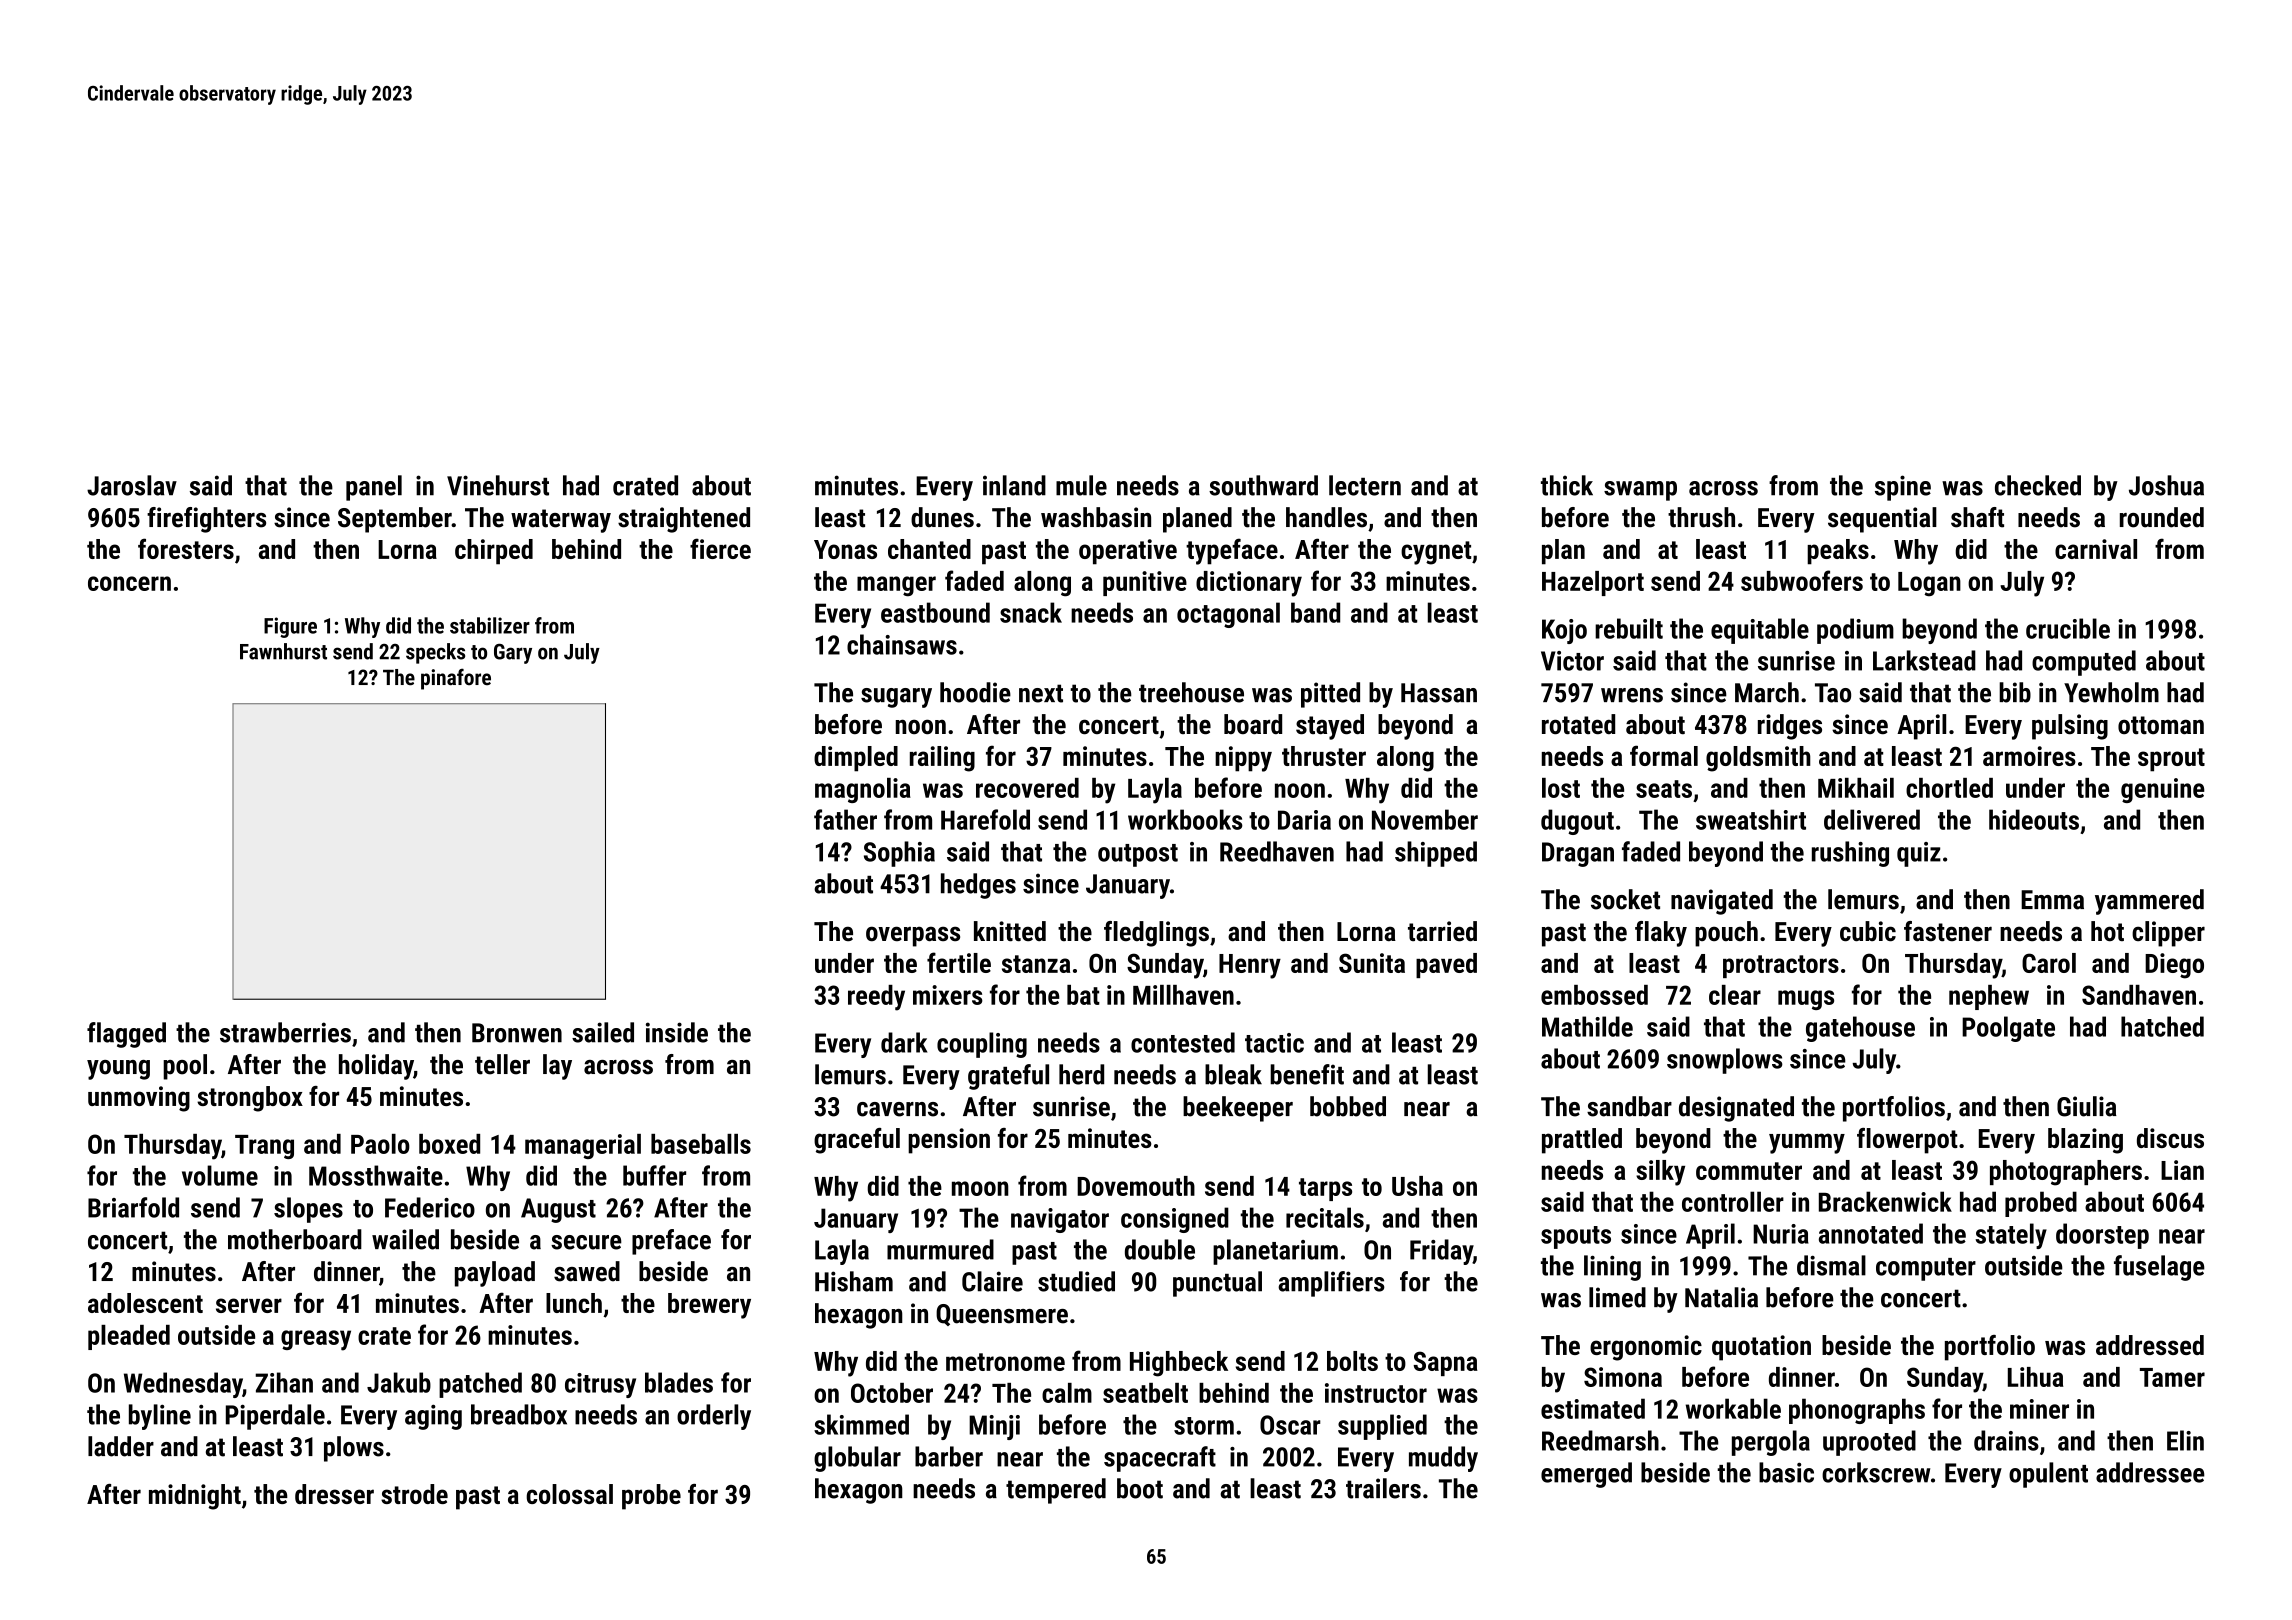 This screenshot has height=1620, width=2292. Describe the element at coordinates (1903, 488) in the screenshot. I see `spine` at that location.
